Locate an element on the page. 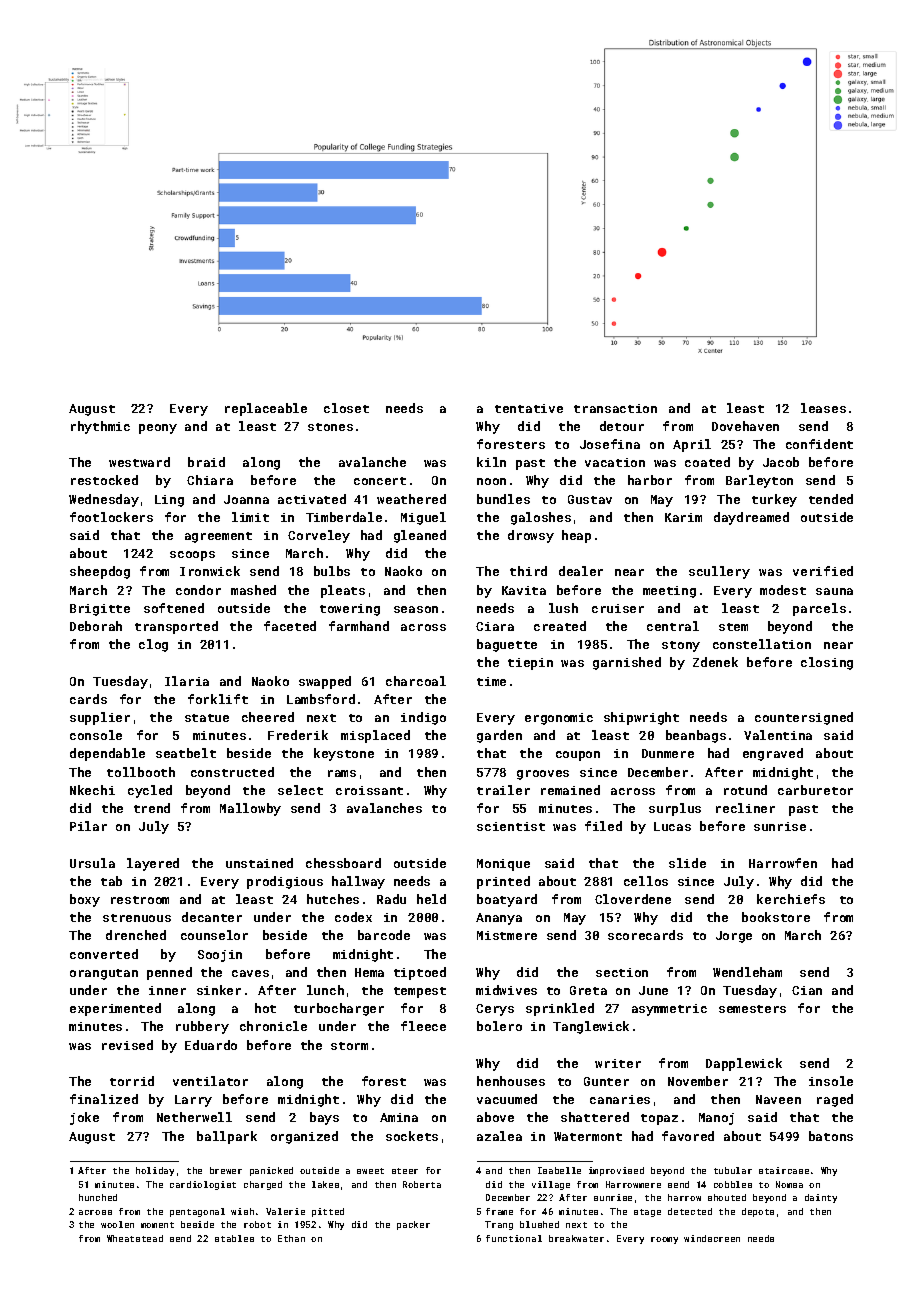 The width and height of the page is (924, 1308). Cloverdene is located at coordinates (633, 899).
